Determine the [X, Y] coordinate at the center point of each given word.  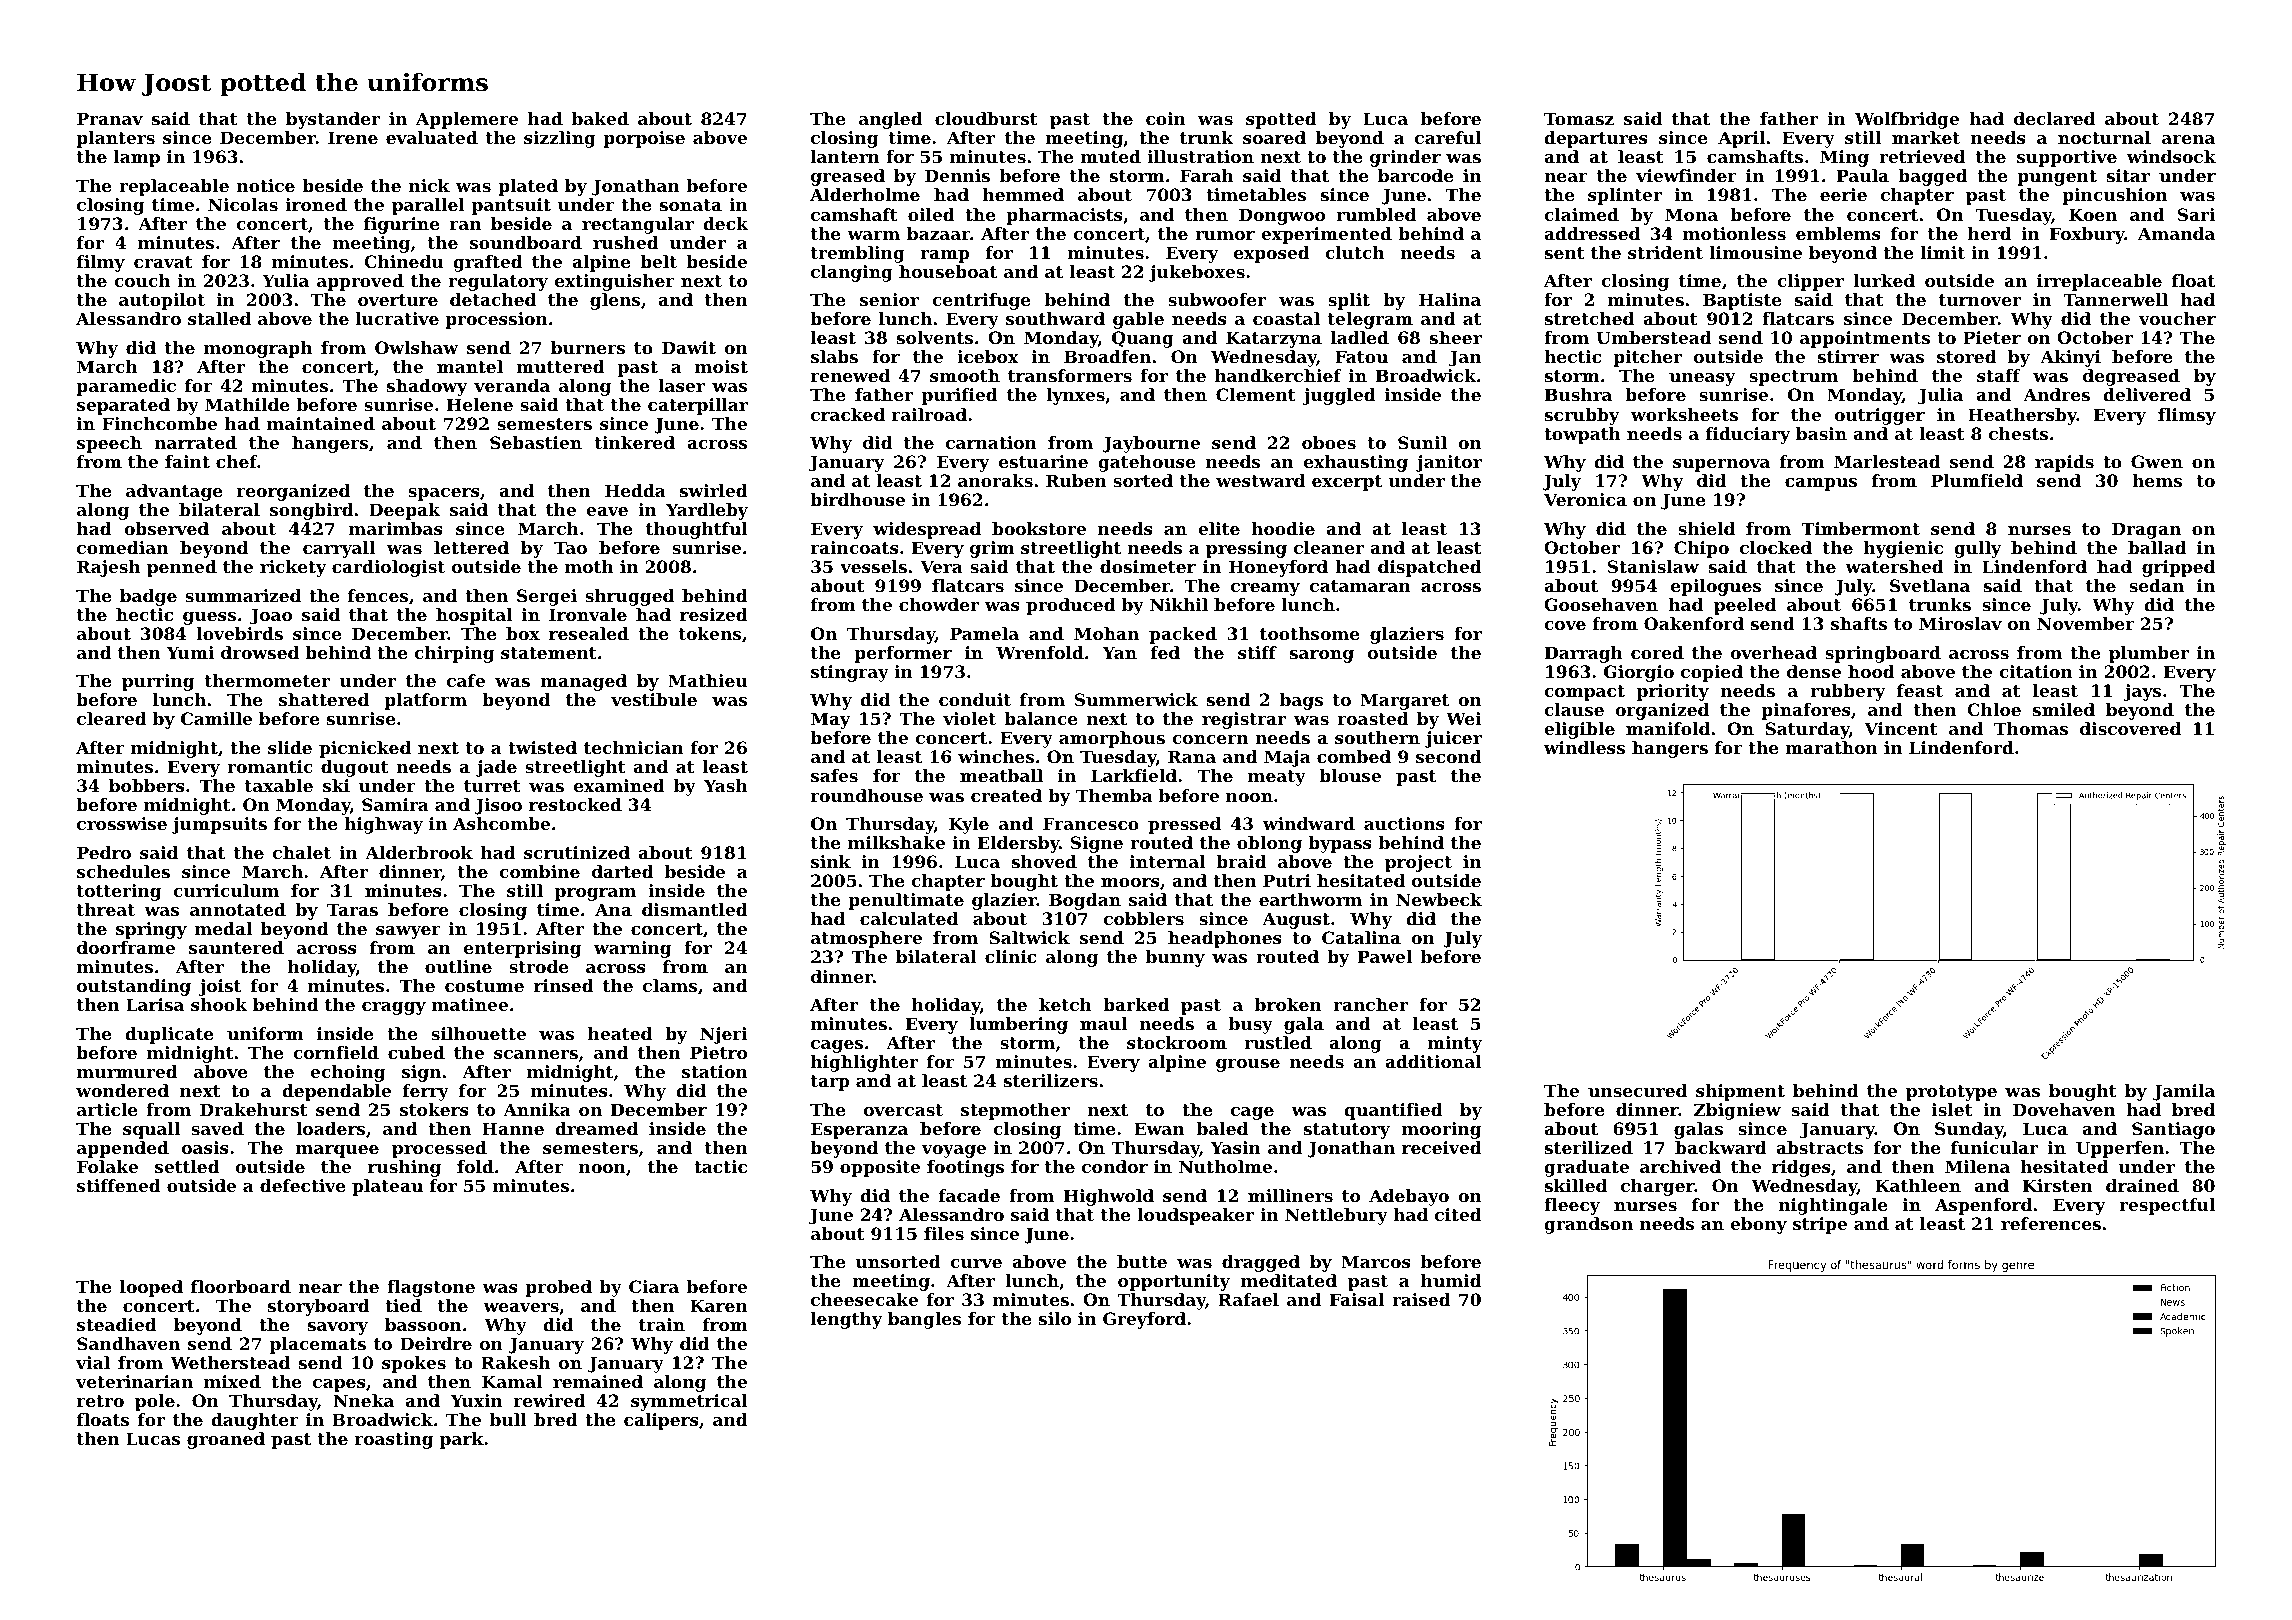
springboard [1883, 654]
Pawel [1385, 956]
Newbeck [1439, 899]
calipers [661, 1421]
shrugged [629, 597]
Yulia [285, 280]
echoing [347, 1073]
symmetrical [689, 1402]
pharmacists [1064, 216]
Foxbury [2087, 235]
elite [1219, 528]
